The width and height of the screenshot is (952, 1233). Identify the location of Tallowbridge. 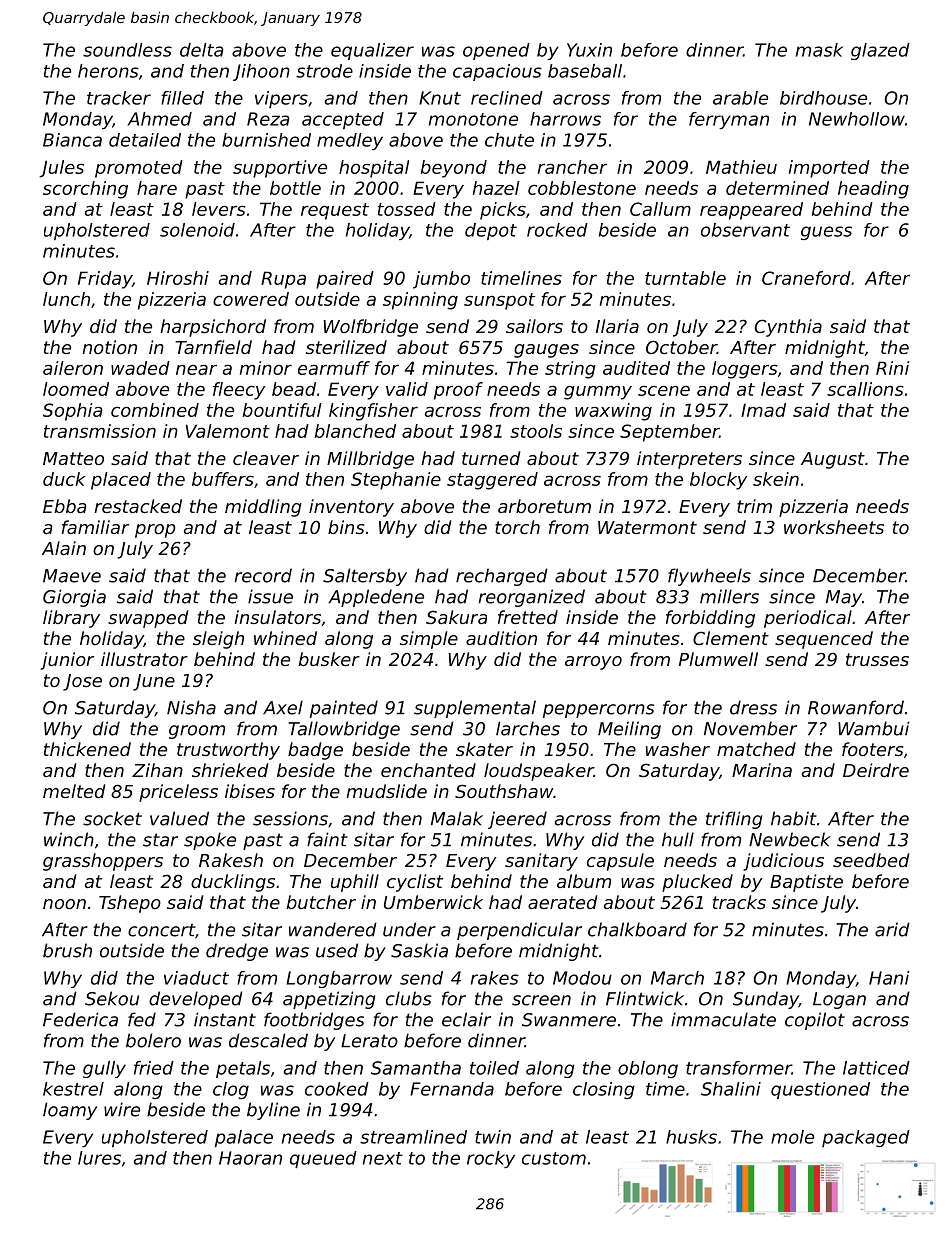
(344, 730).
